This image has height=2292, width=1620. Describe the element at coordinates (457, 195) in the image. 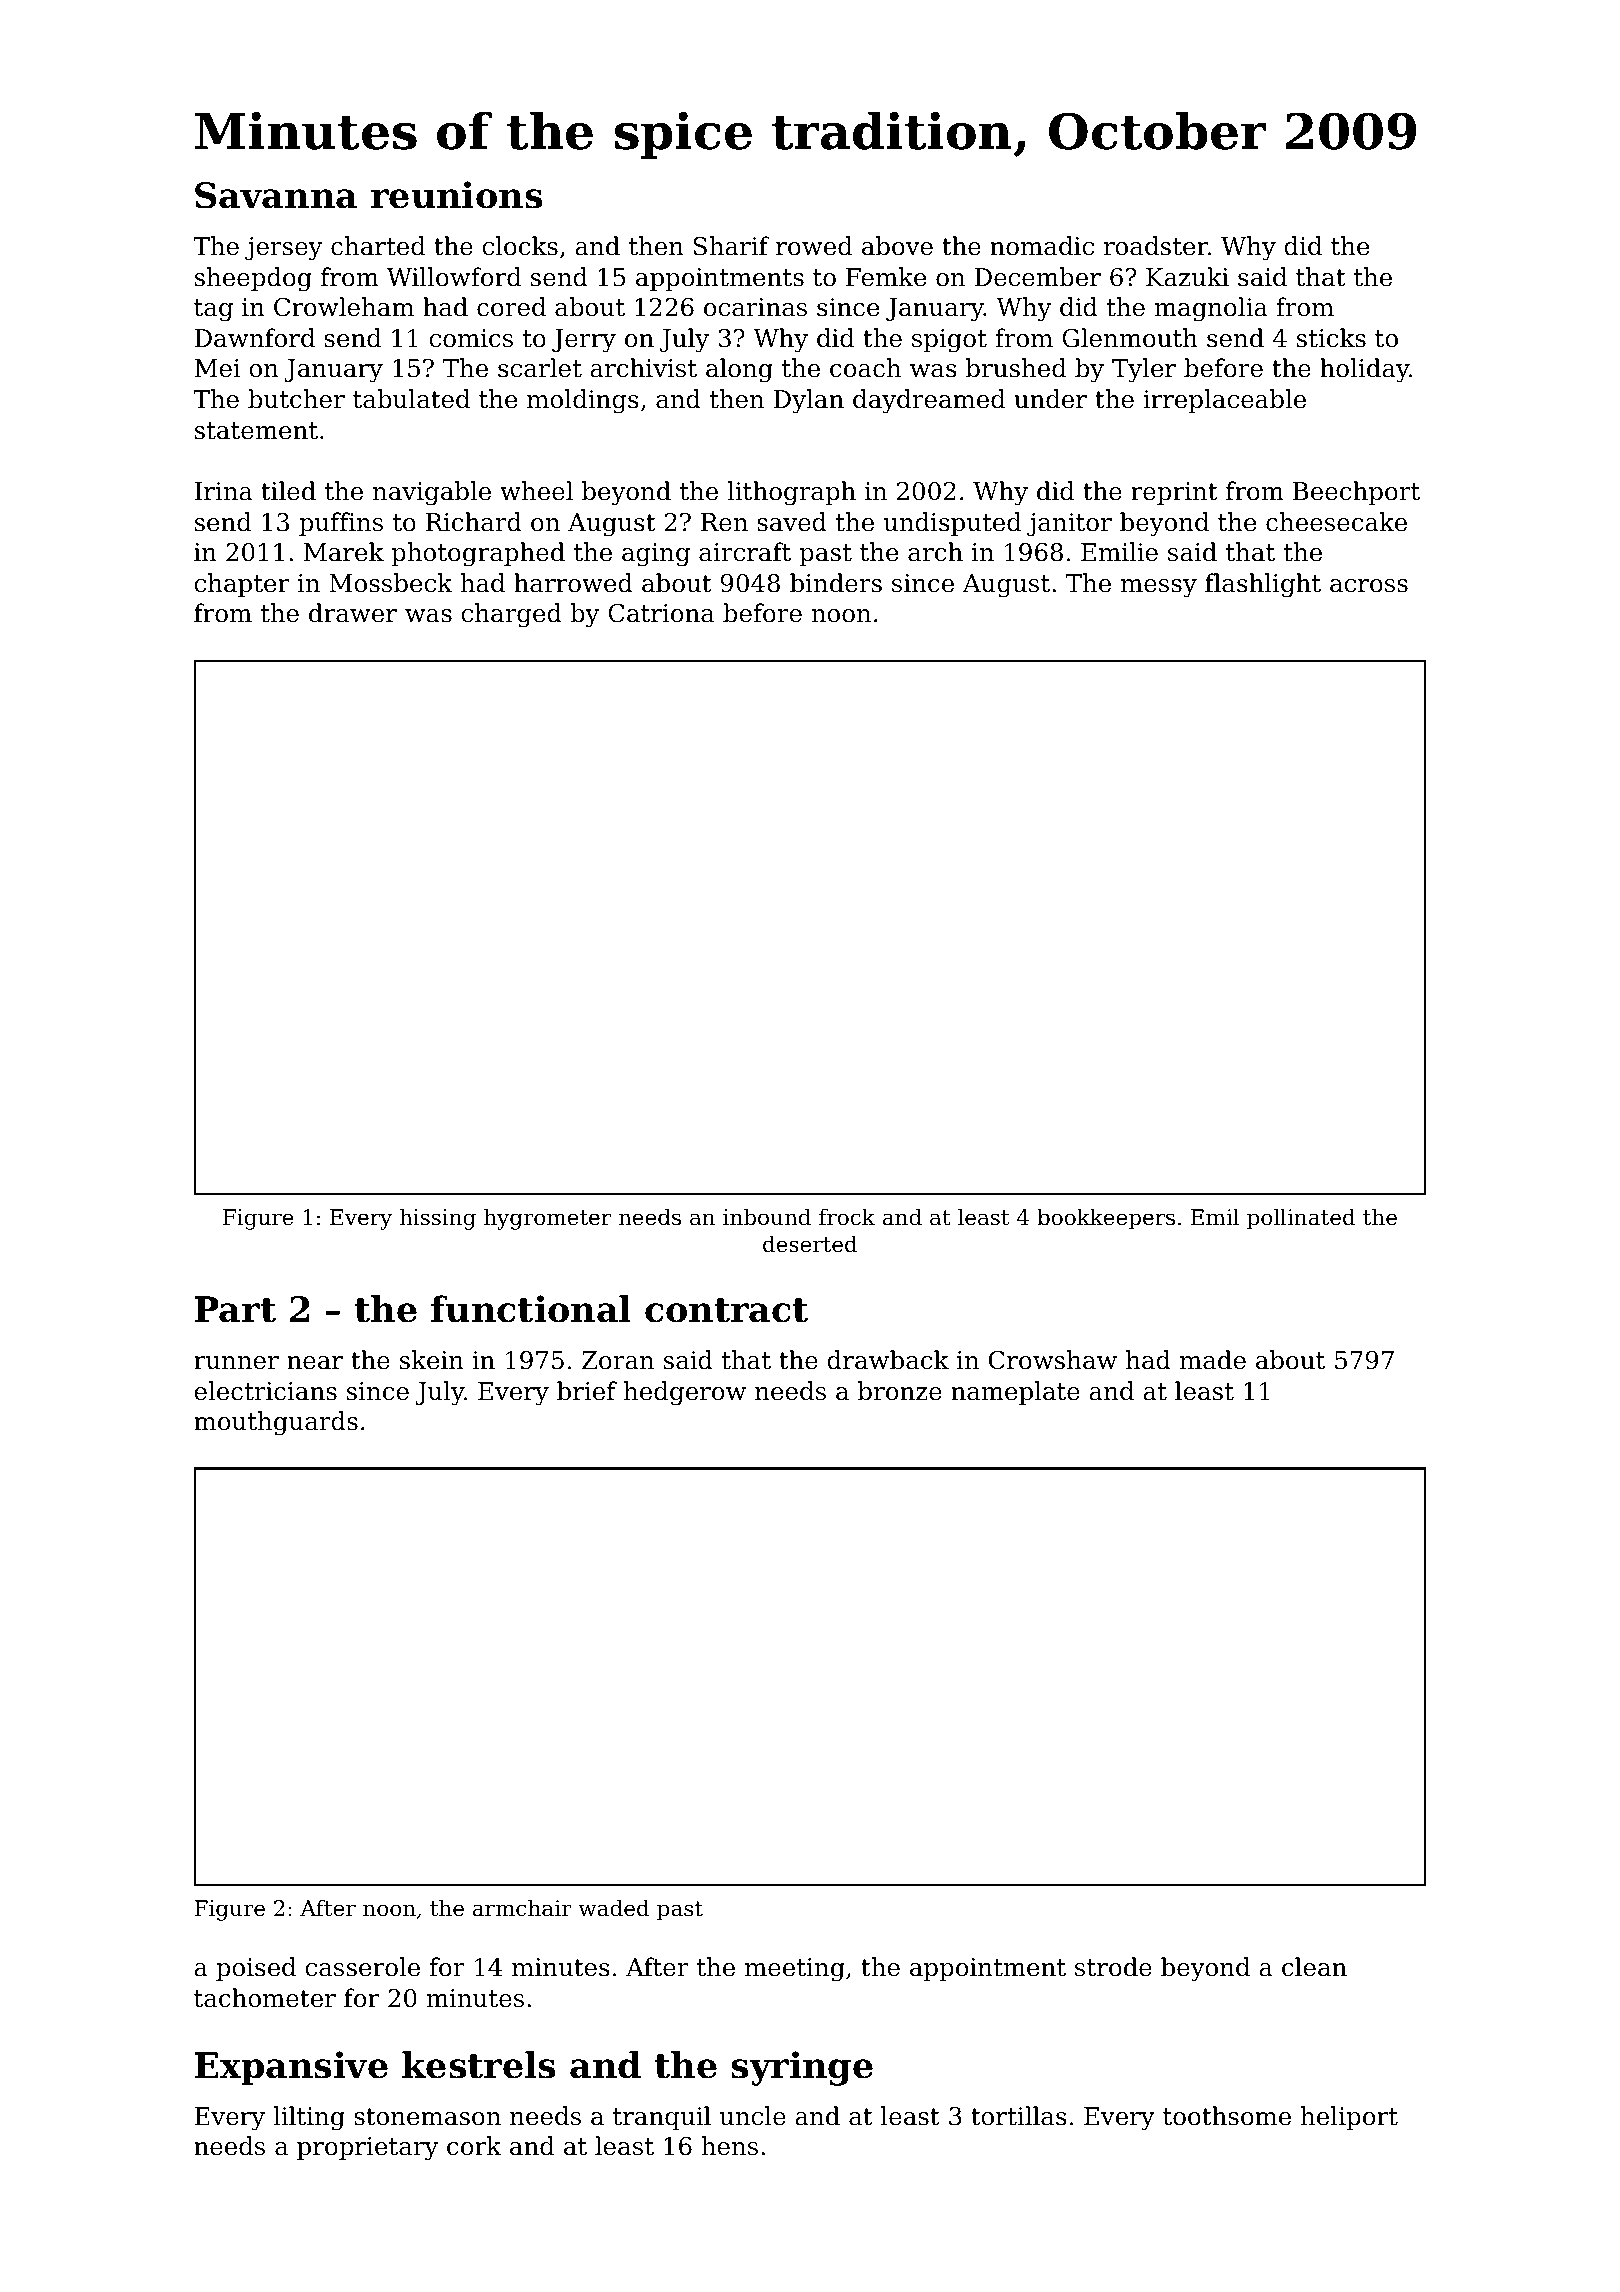

I see `reunions` at that location.
